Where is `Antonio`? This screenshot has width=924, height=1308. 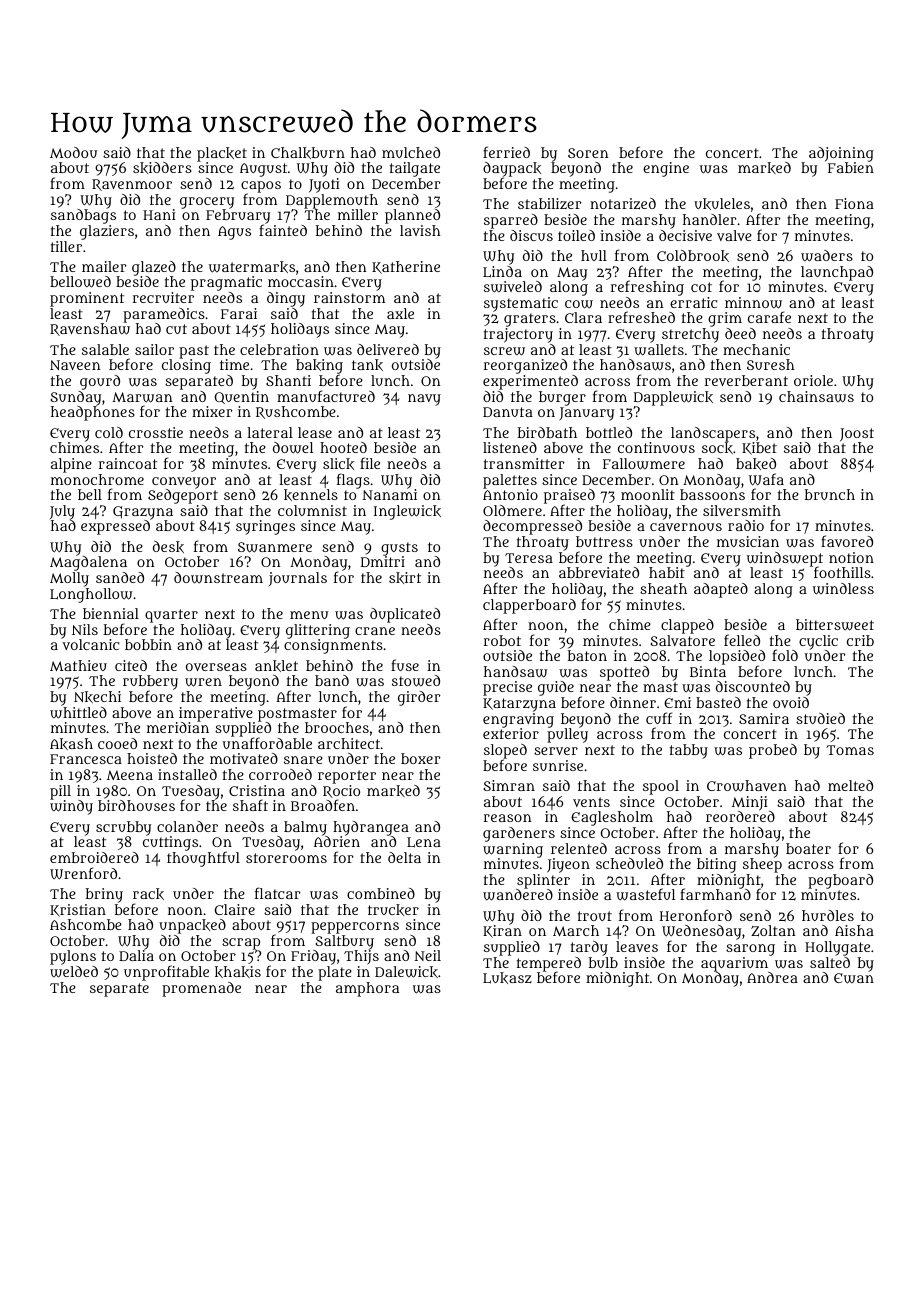
Antonio is located at coordinates (510, 494).
